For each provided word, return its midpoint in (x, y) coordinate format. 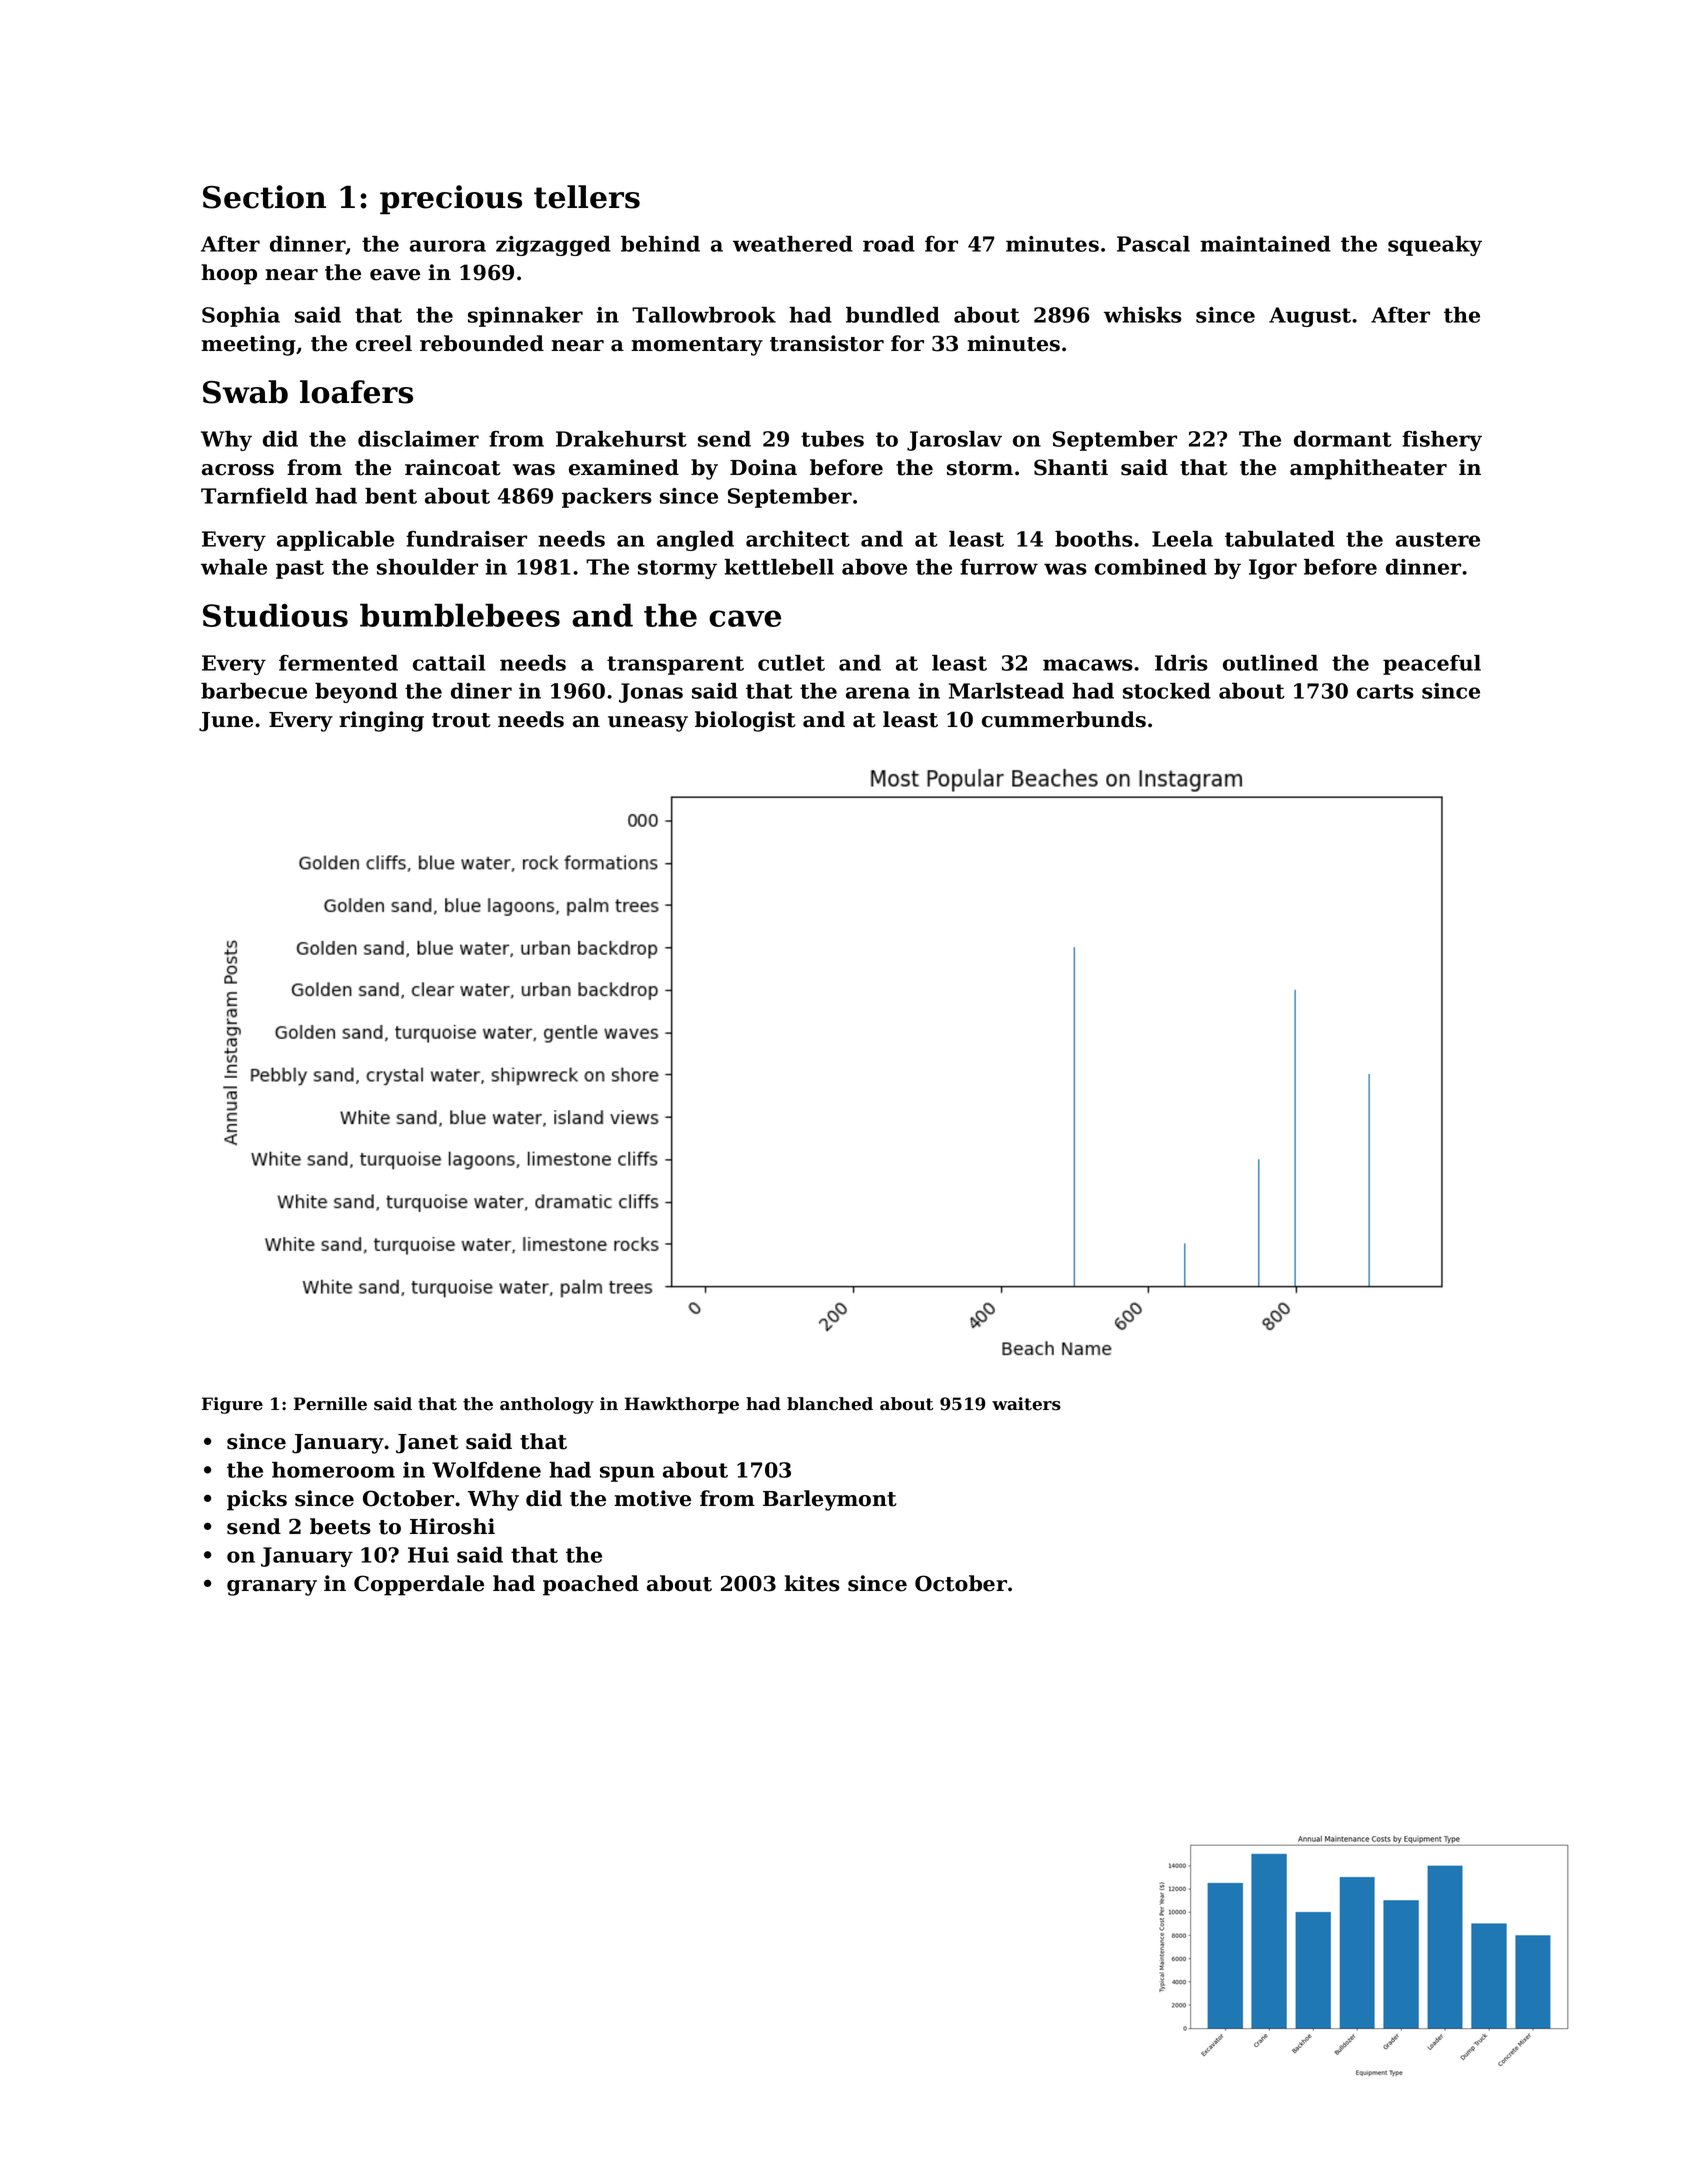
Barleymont (830, 1500)
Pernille (330, 1404)
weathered (793, 244)
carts (1385, 691)
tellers (587, 197)
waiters (1026, 1404)
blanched (830, 1404)
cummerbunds (1064, 719)
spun (627, 1474)
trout (461, 720)
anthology (547, 1405)
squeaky (1435, 246)
